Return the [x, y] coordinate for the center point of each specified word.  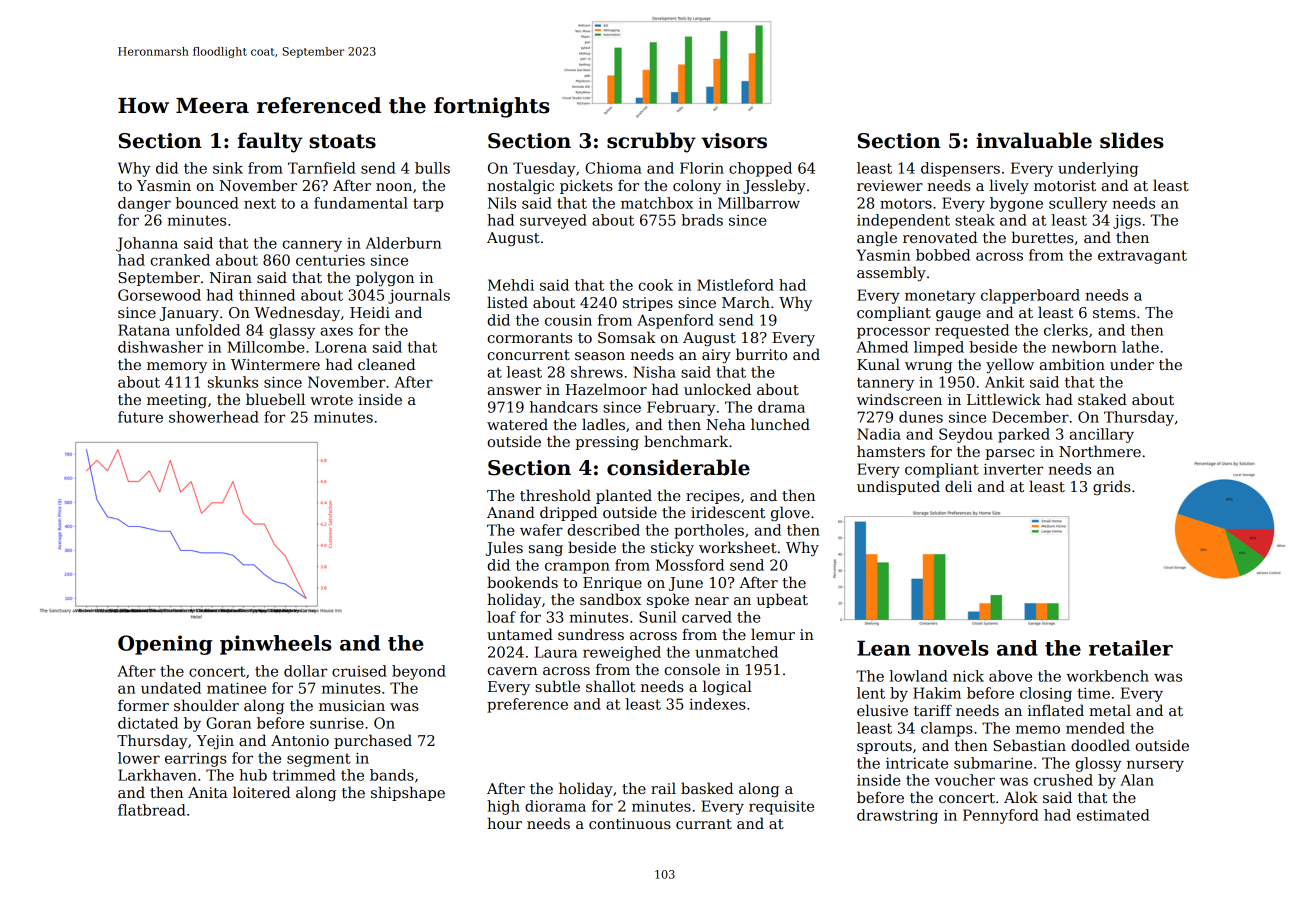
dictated [148, 723]
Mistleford [735, 285]
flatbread [152, 810]
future [140, 417]
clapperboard [1030, 296]
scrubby [651, 142]
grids [1112, 487]
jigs [1127, 222]
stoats [342, 141]
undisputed [898, 487]
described [603, 530]
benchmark [686, 441]
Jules [504, 548]
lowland [918, 676]
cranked [180, 260]
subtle [557, 686]
